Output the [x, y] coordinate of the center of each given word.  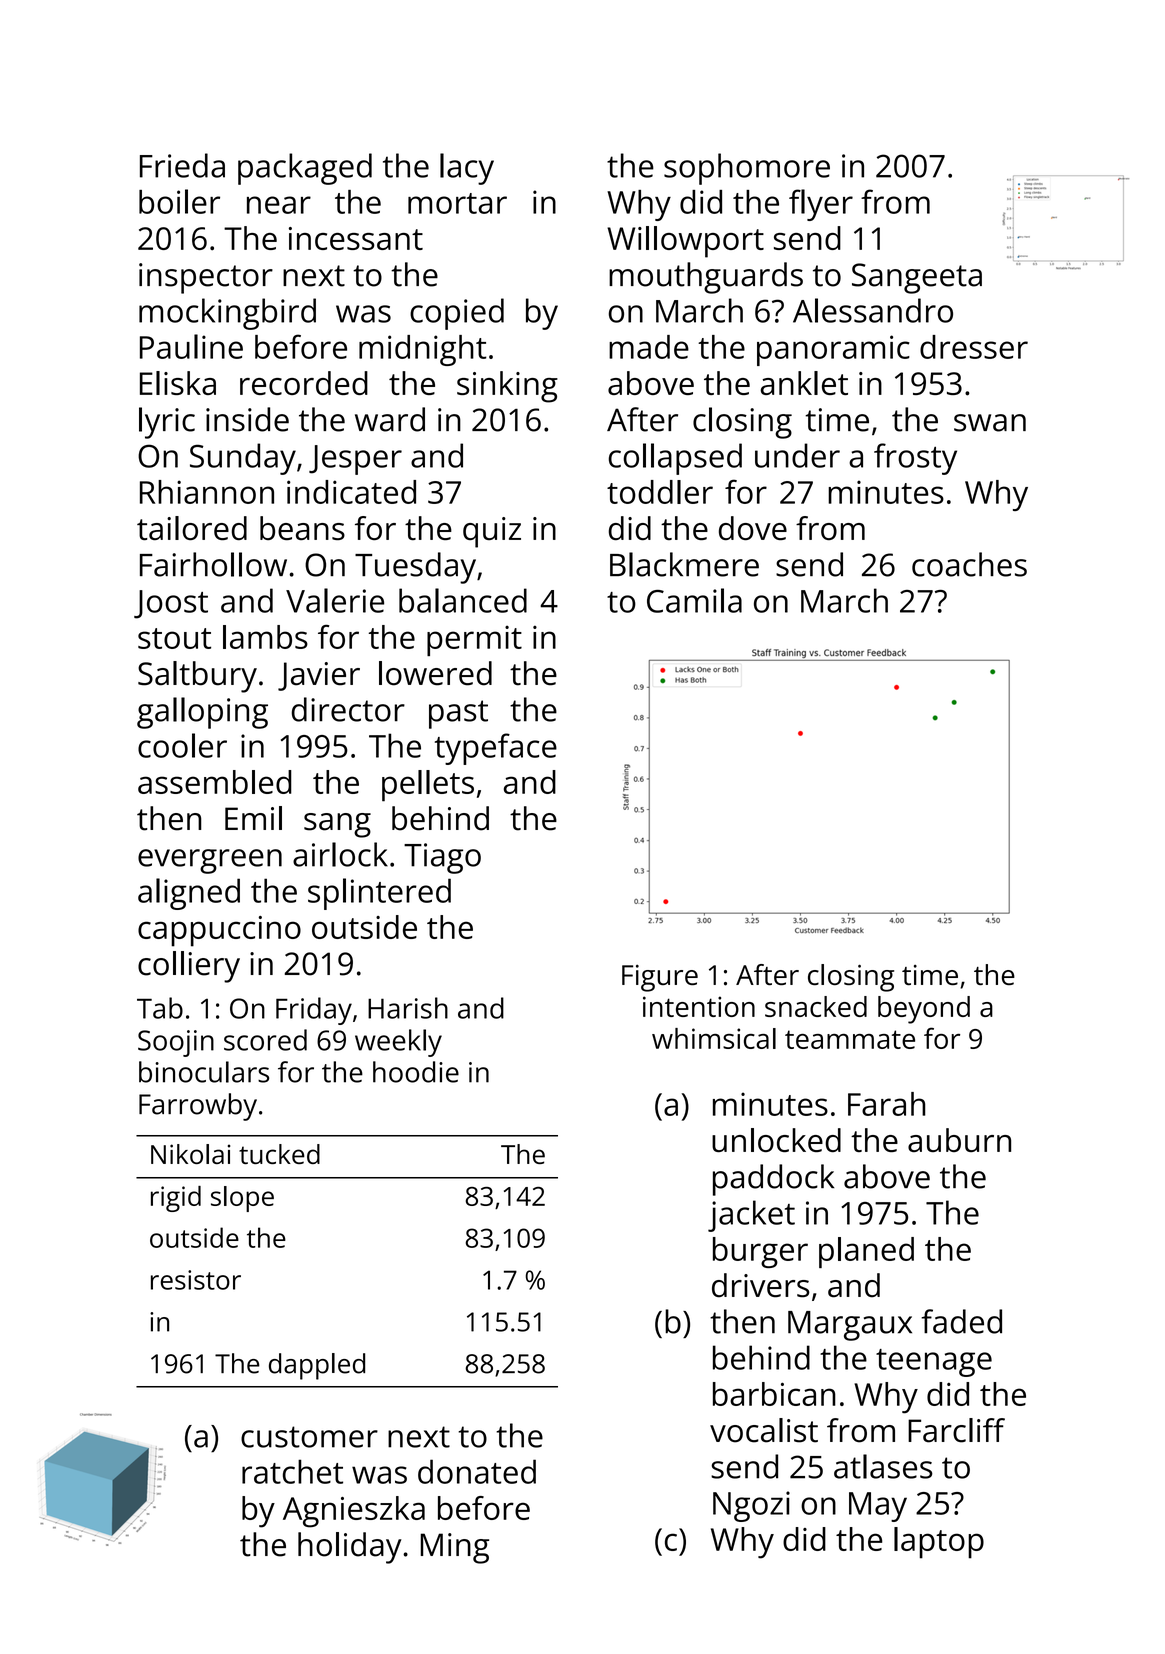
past [458, 714]
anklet [804, 383]
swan [990, 423]
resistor [196, 1280]
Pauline [191, 346]
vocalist [764, 1430]
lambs [265, 637]
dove [753, 528]
